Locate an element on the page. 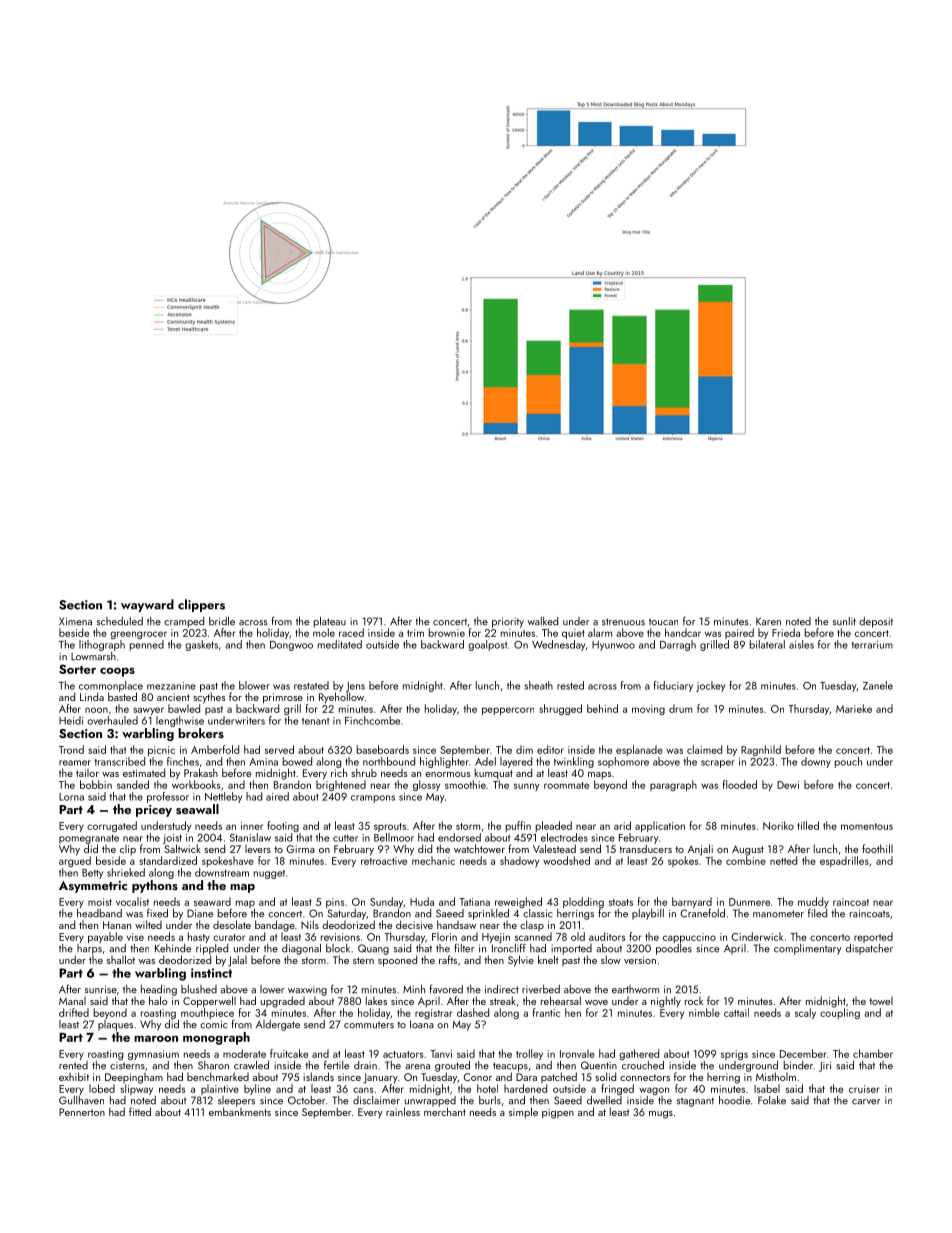 The image size is (952, 1233). rested is located at coordinates (570, 685).
